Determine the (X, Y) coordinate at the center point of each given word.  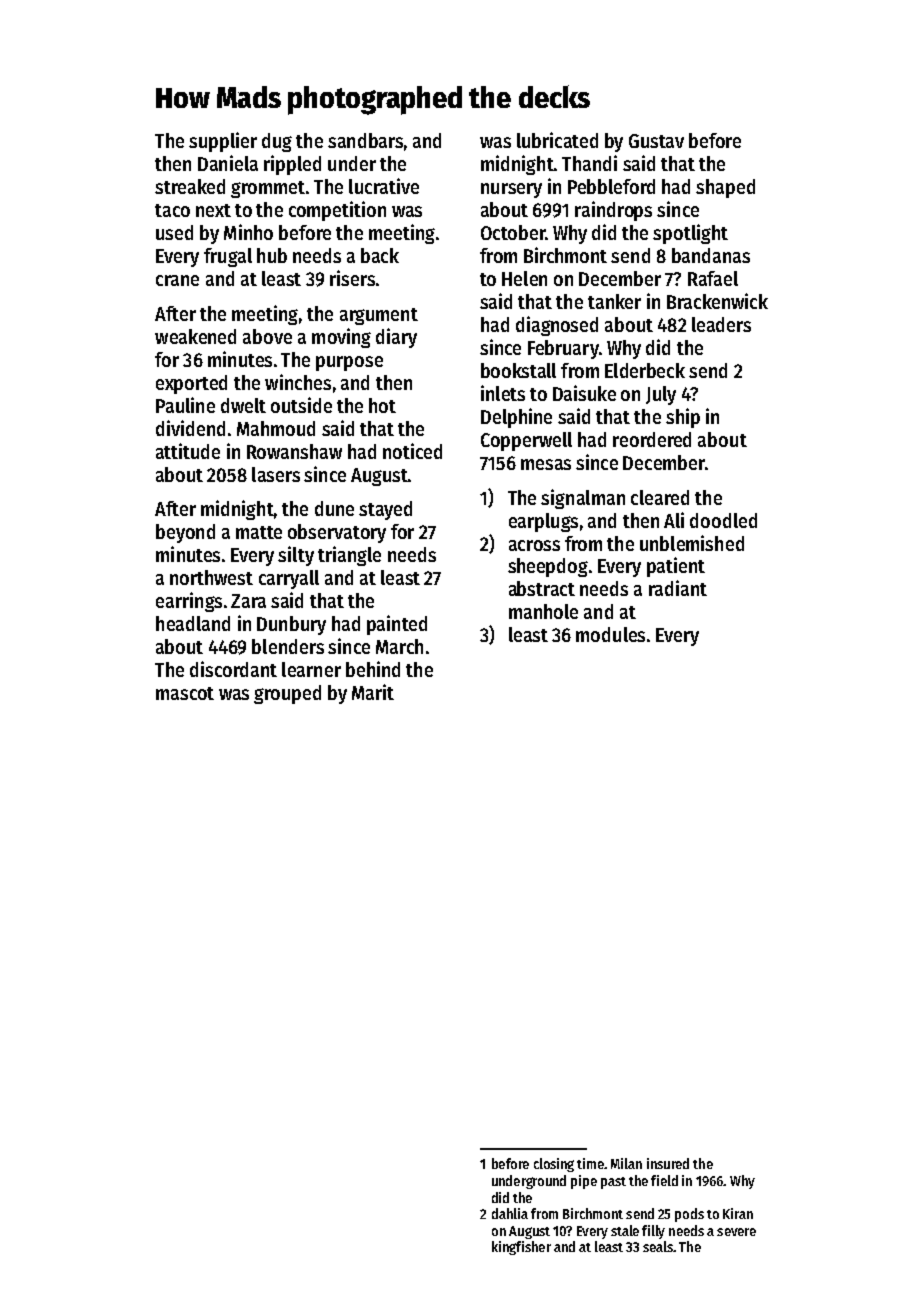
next (213, 210)
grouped (287, 694)
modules (610, 634)
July (661, 395)
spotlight (690, 234)
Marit (373, 692)
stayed (385, 510)
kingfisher (521, 1248)
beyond (185, 533)
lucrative (384, 186)
